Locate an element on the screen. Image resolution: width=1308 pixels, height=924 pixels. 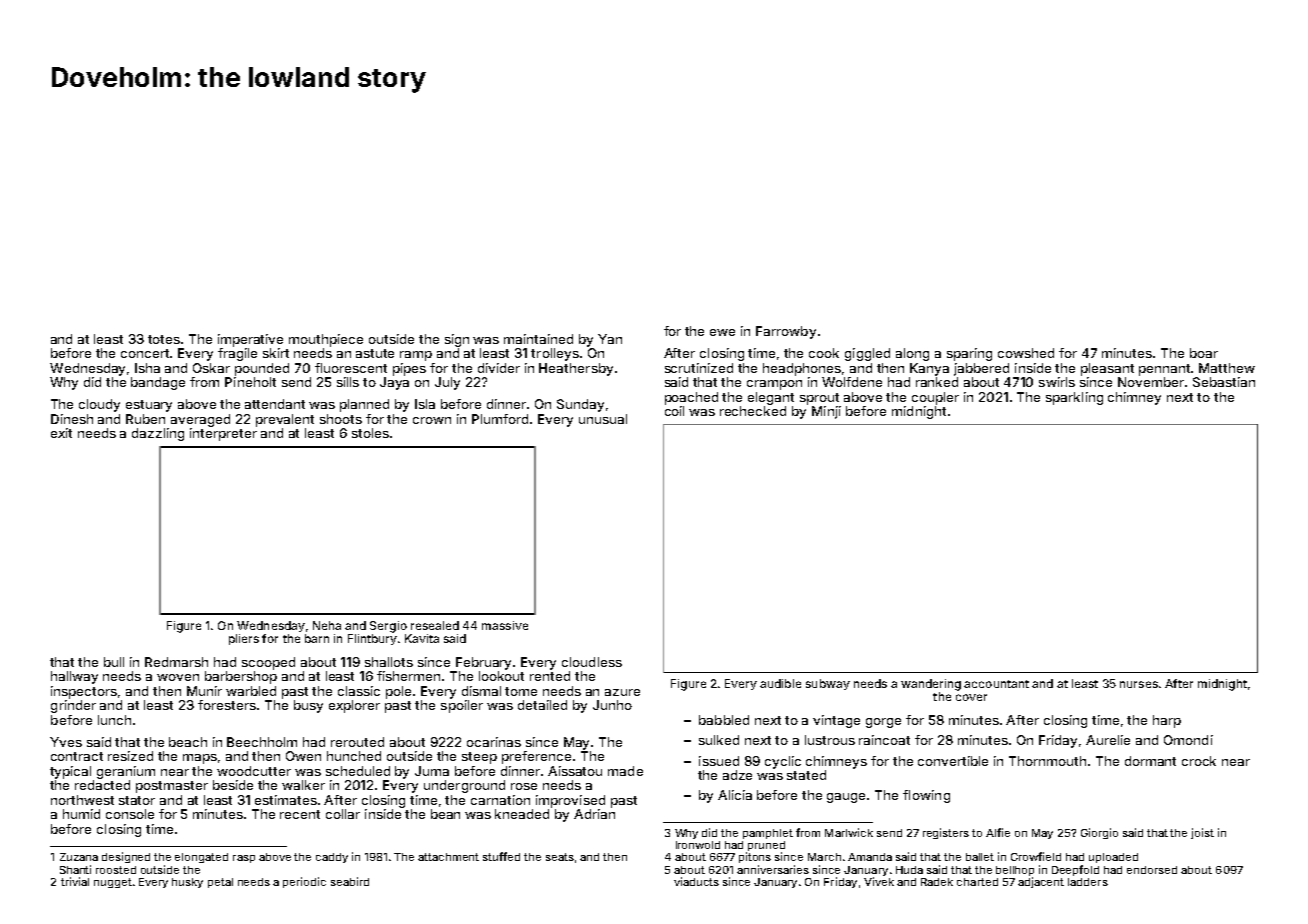
nurses is located at coordinates (1139, 684).
